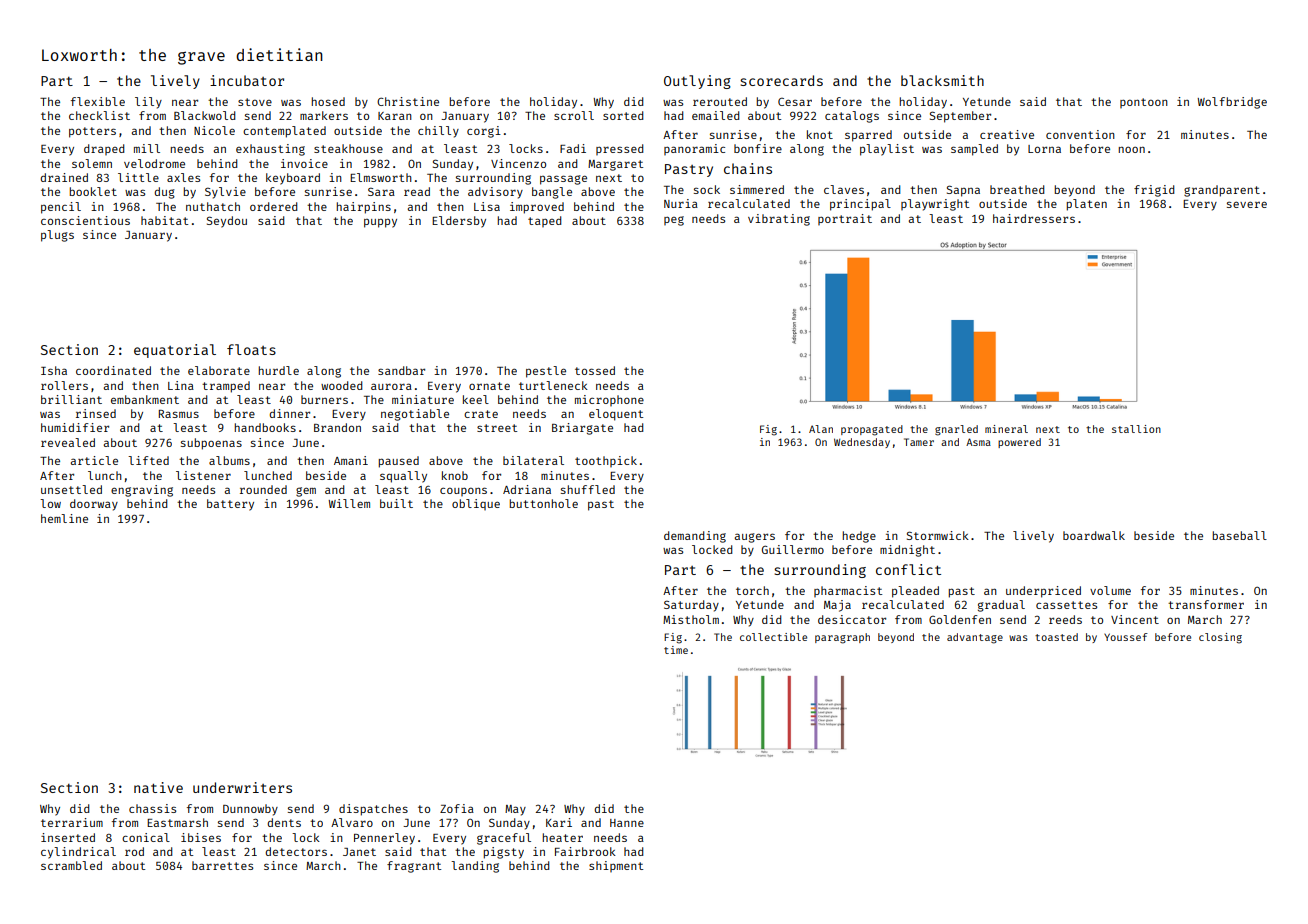  What do you see at coordinates (676, 650) in the image?
I see `time` at bounding box center [676, 650].
